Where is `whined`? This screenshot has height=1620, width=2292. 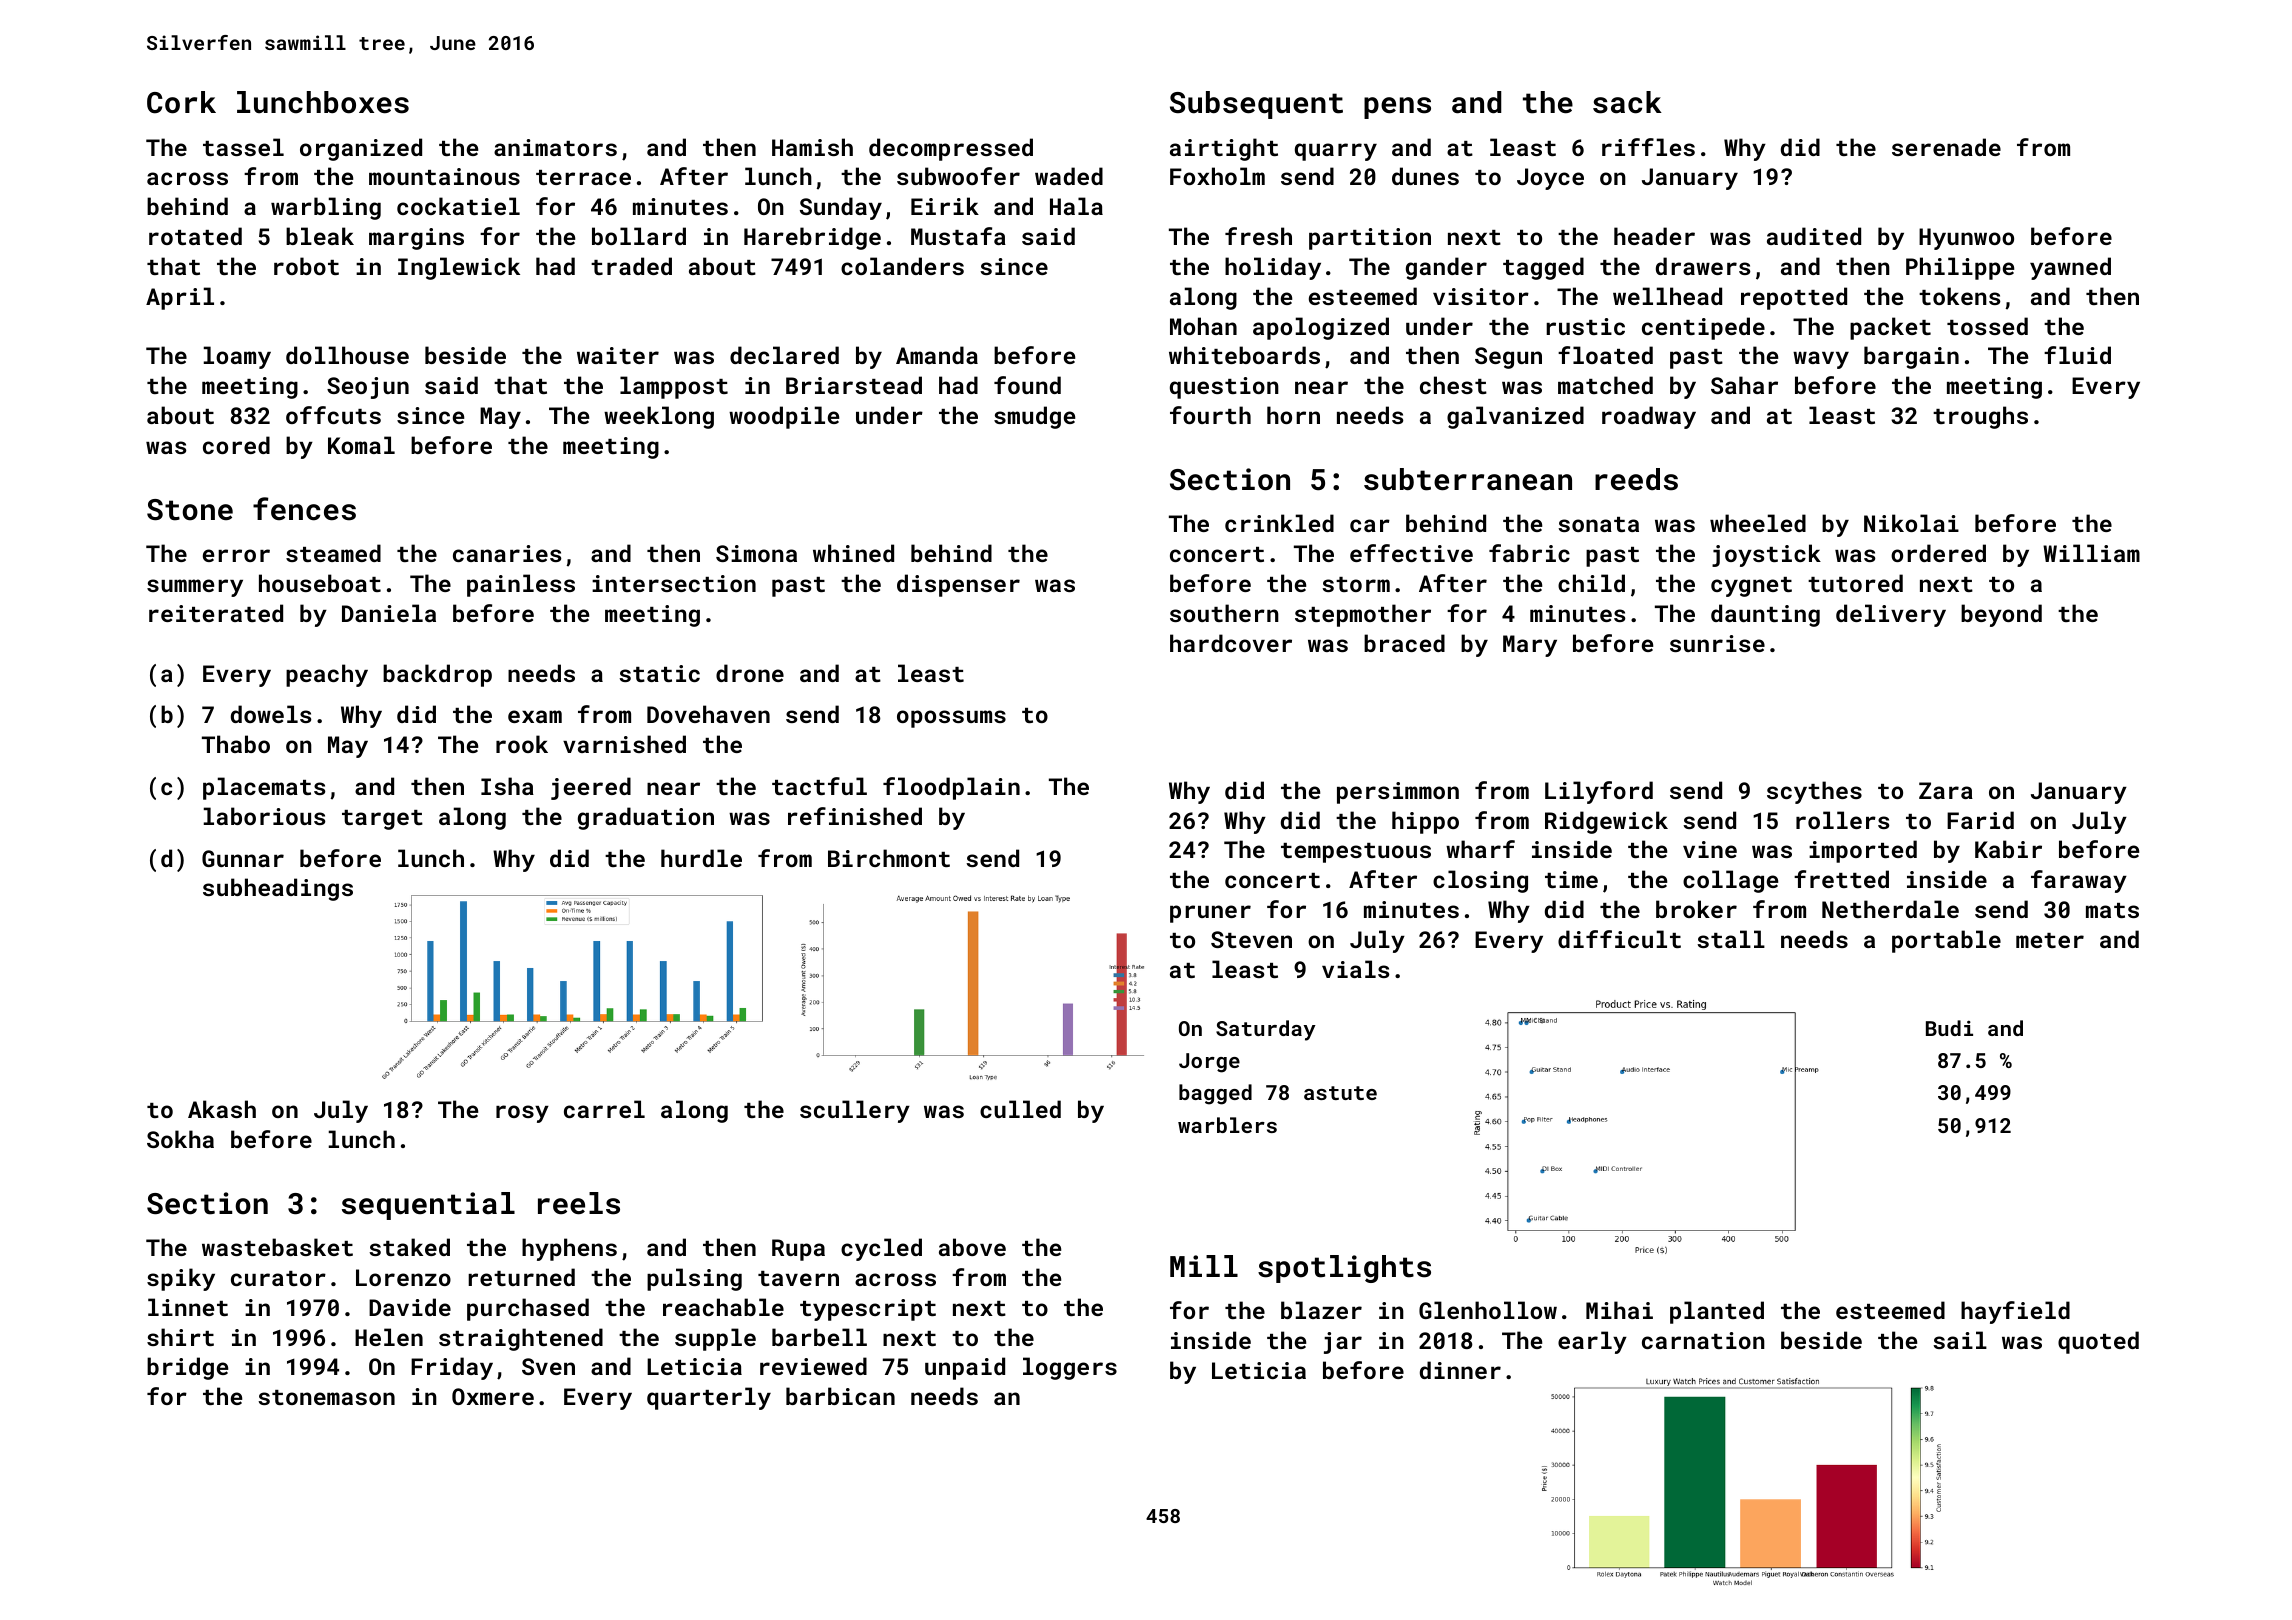 whined is located at coordinates (853, 553).
